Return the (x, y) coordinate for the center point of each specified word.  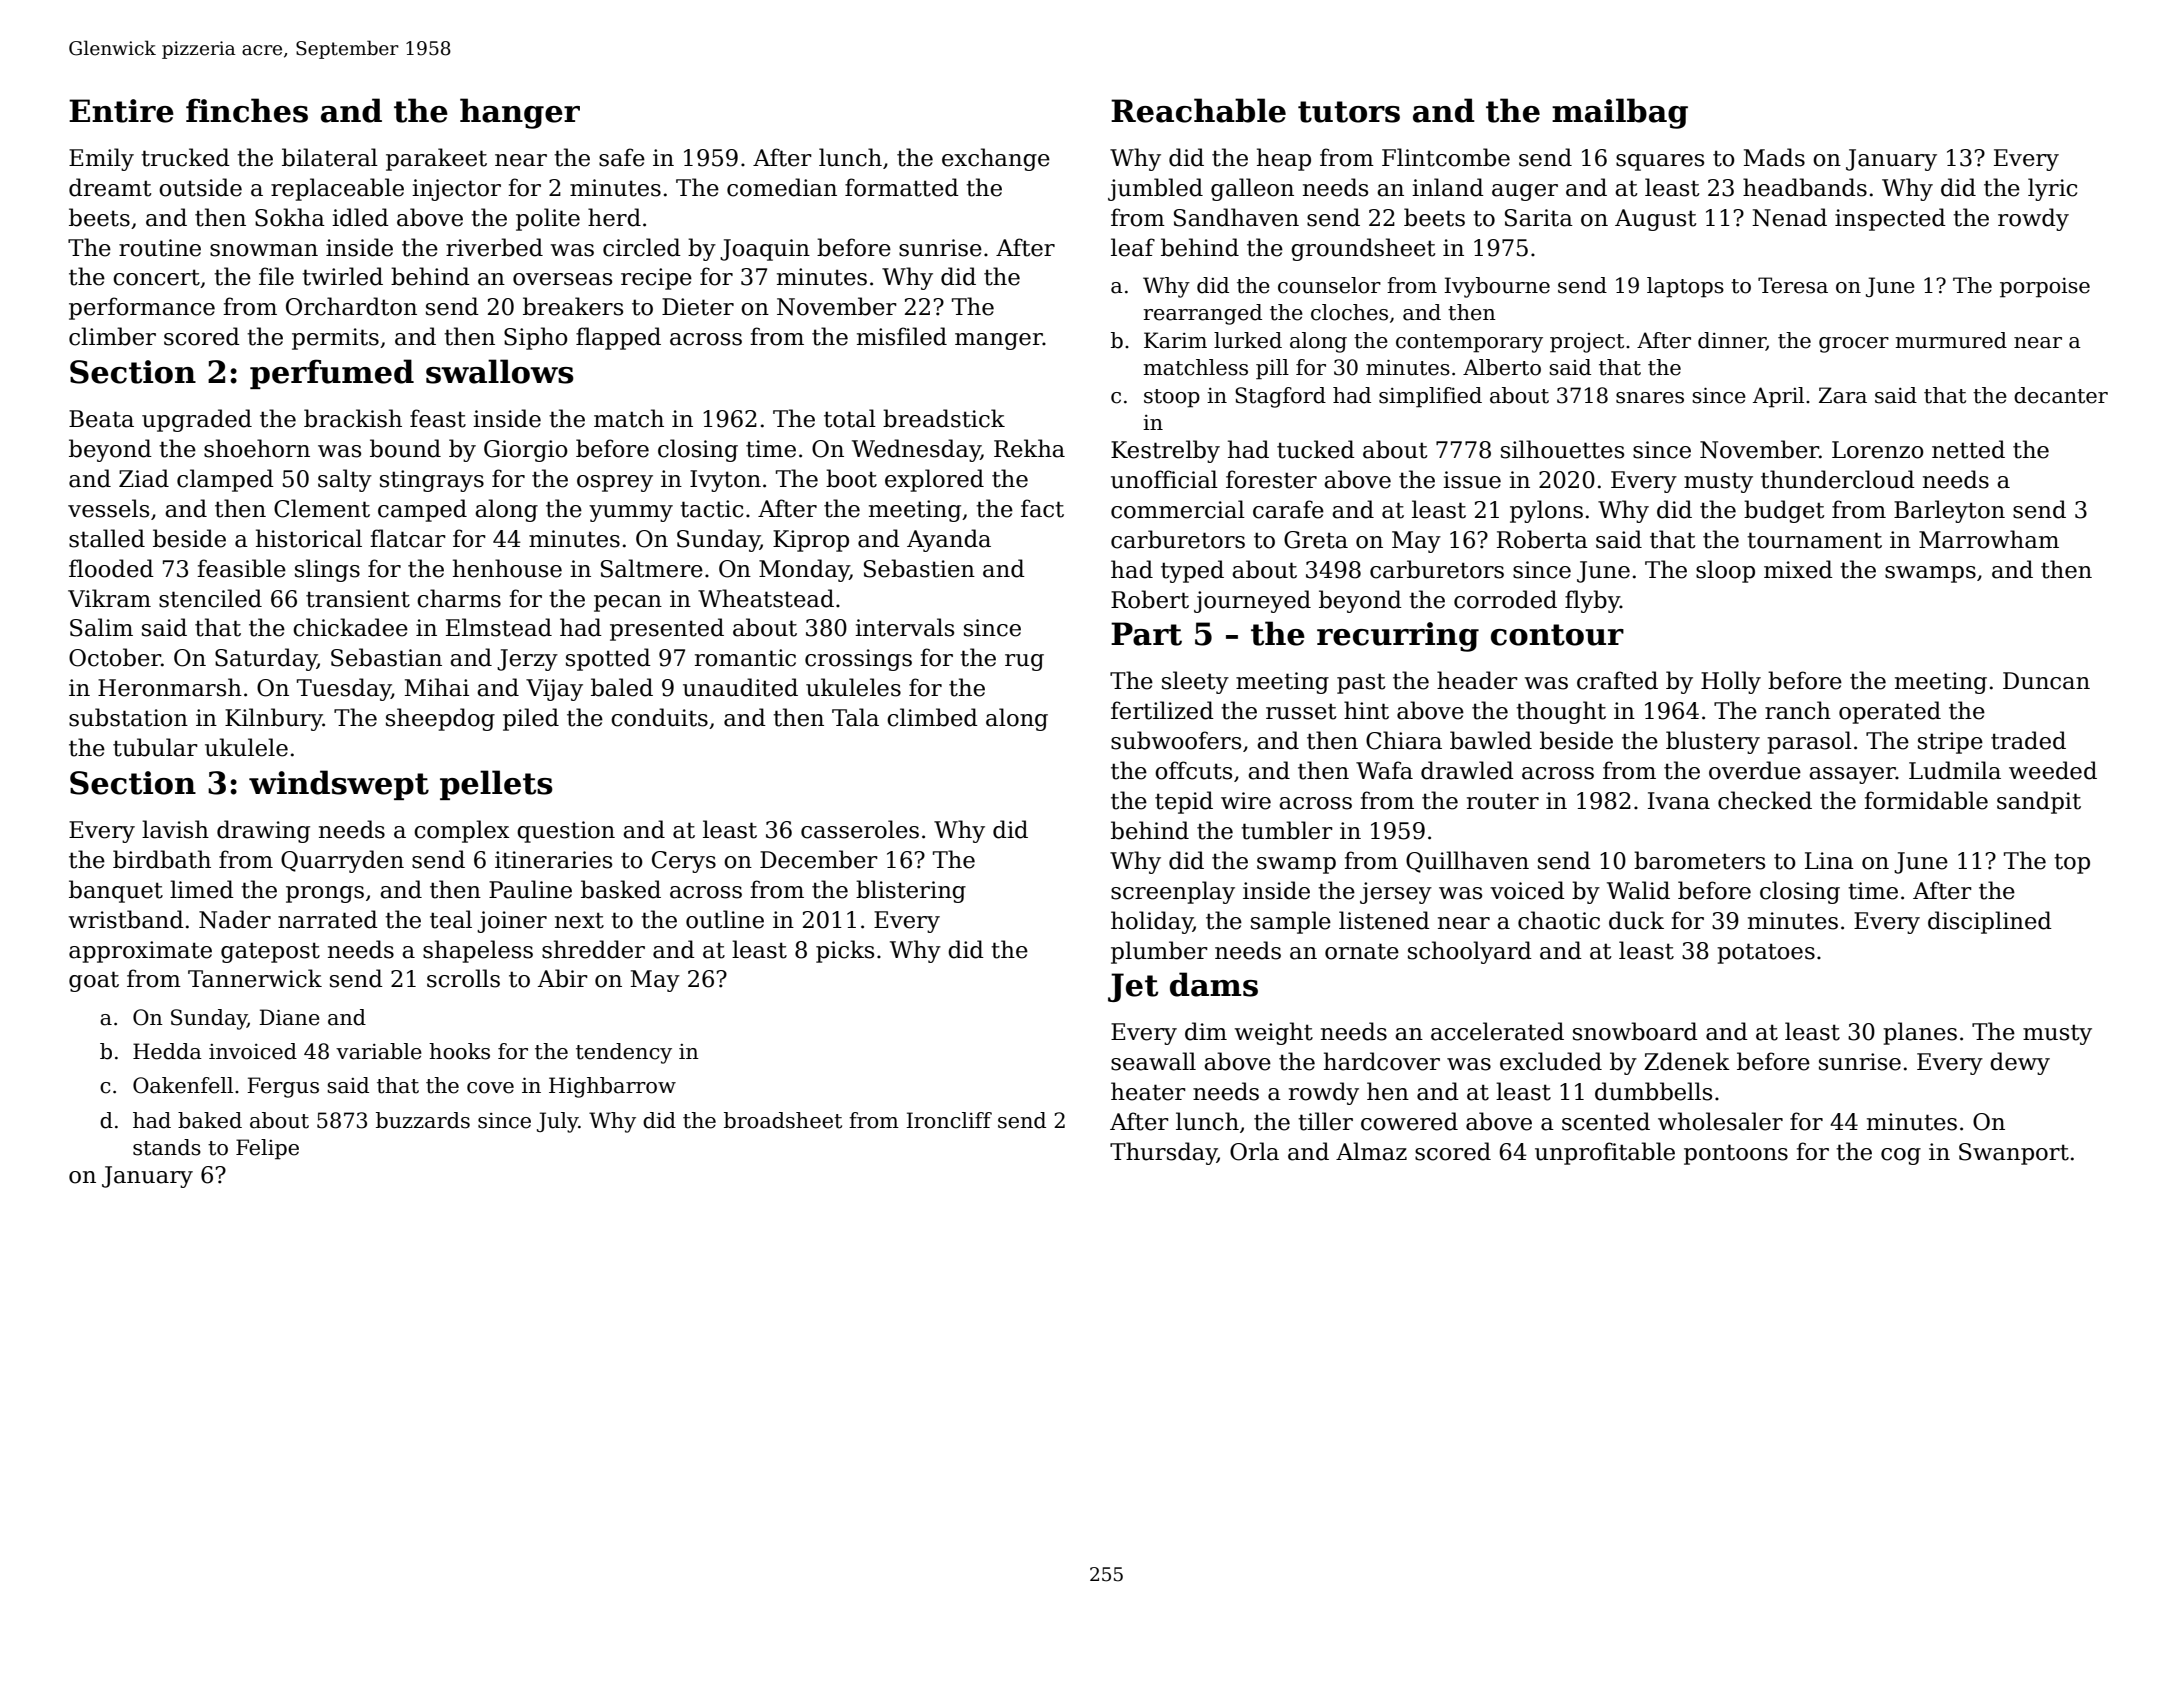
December (819, 859)
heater (1148, 1091)
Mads (1774, 157)
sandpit (2039, 802)
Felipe (267, 1149)
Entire (121, 111)
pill (1272, 369)
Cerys (684, 862)
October (115, 657)
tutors (1349, 112)
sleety (1195, 682)
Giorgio (526, 451)
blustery (1713, 742)
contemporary (1469, 343)
